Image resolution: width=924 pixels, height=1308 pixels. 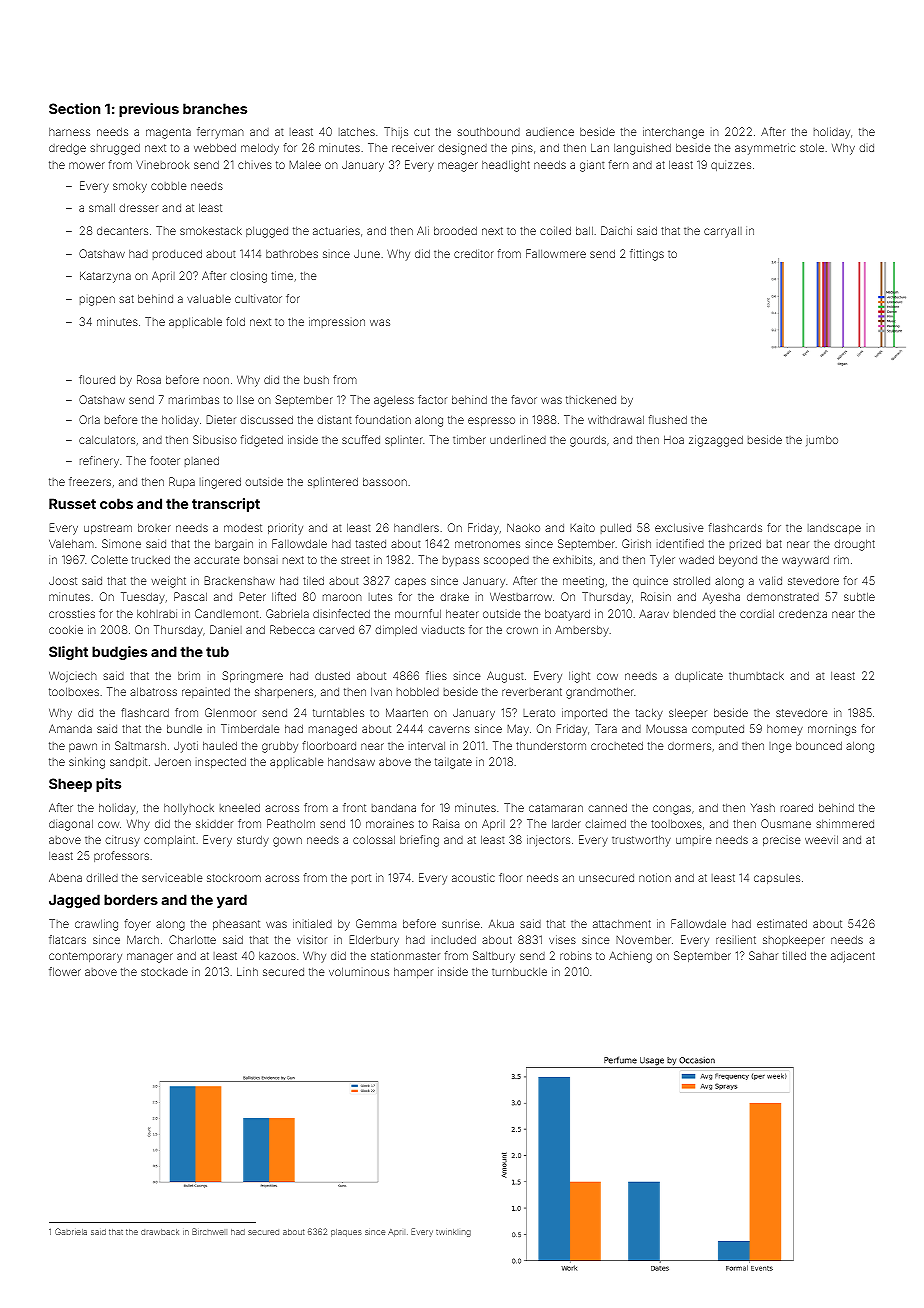 I want to click on interchange, so click(x=673, y=133).
